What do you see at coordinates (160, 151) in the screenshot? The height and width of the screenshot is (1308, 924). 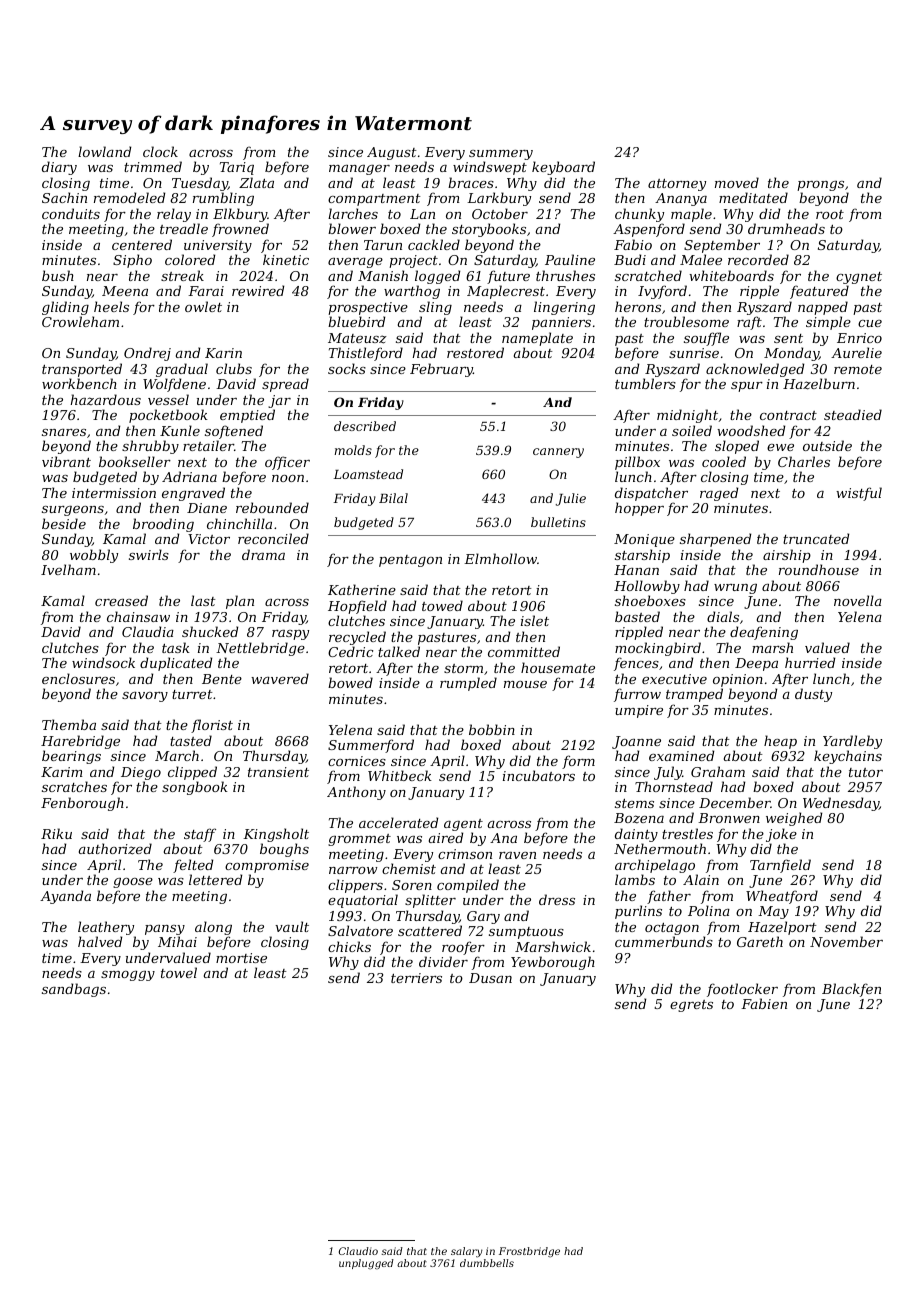 I see `clock` at bounding box center [160, 151].
